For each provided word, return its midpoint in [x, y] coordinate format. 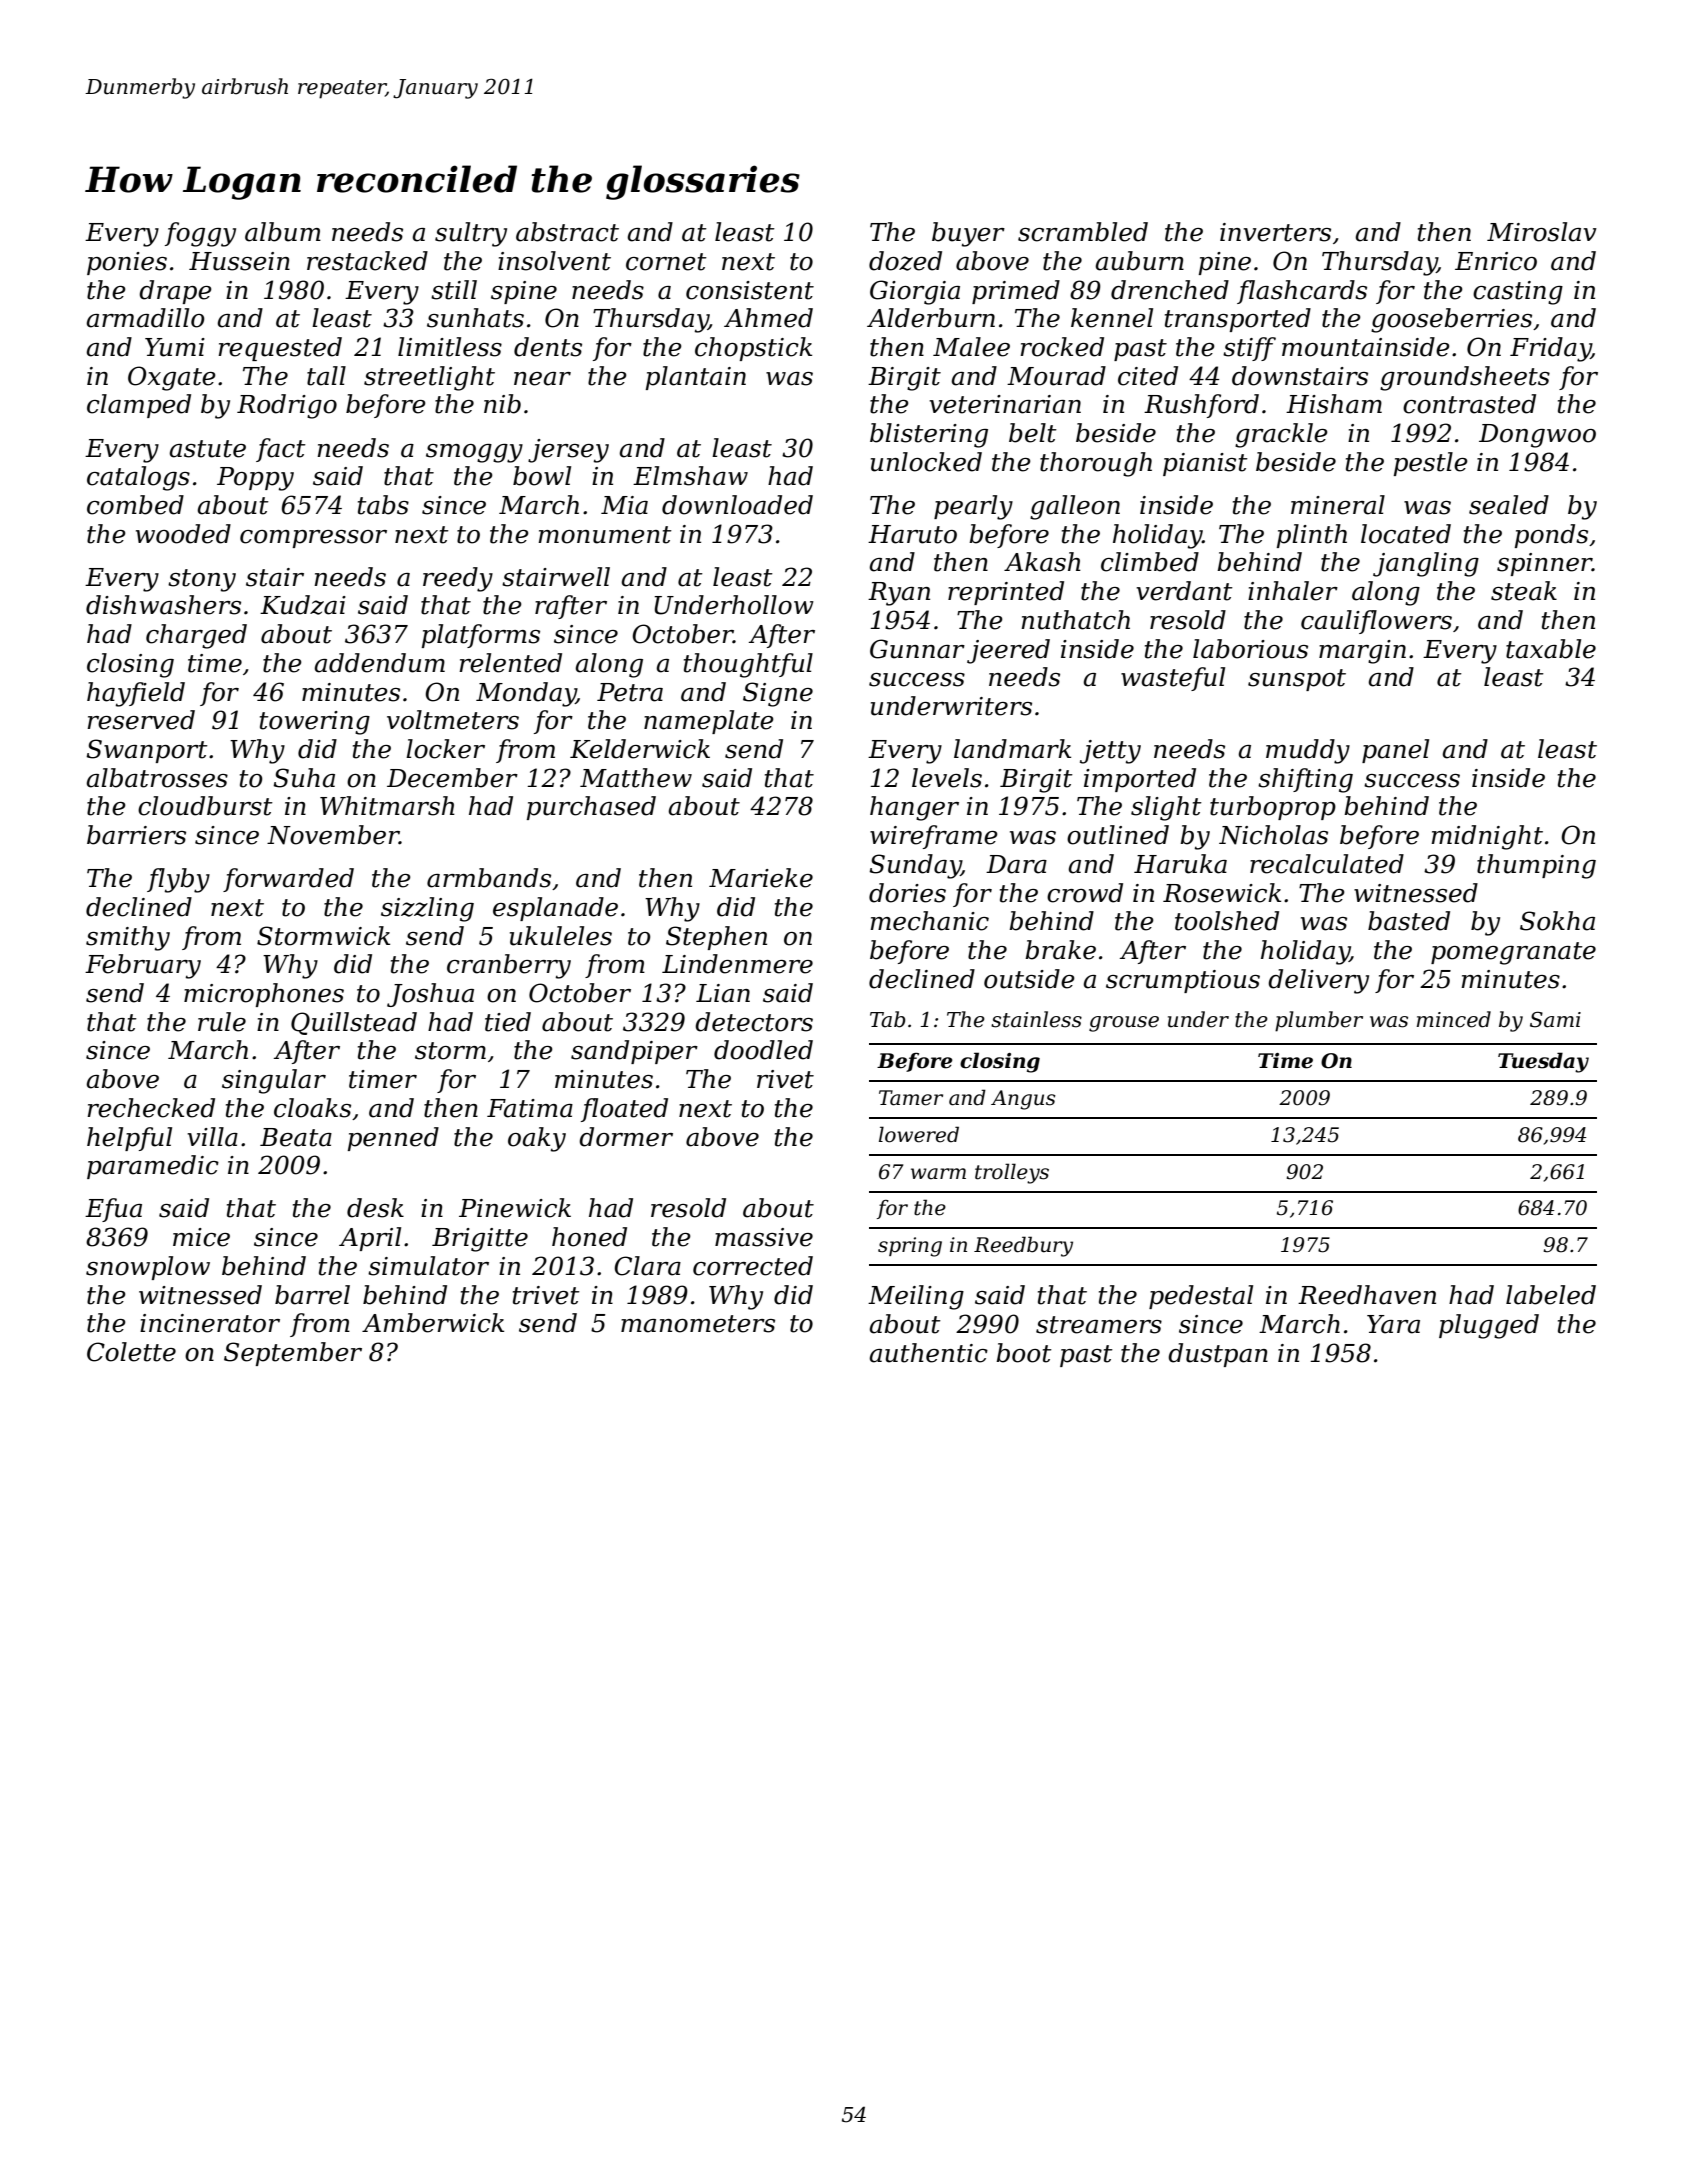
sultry [471, 234]
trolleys [1012, 1173]
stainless [1036, 1019]
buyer [968, 234]
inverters [1275, 232]
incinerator [210, 1323]
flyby [178, 880]
